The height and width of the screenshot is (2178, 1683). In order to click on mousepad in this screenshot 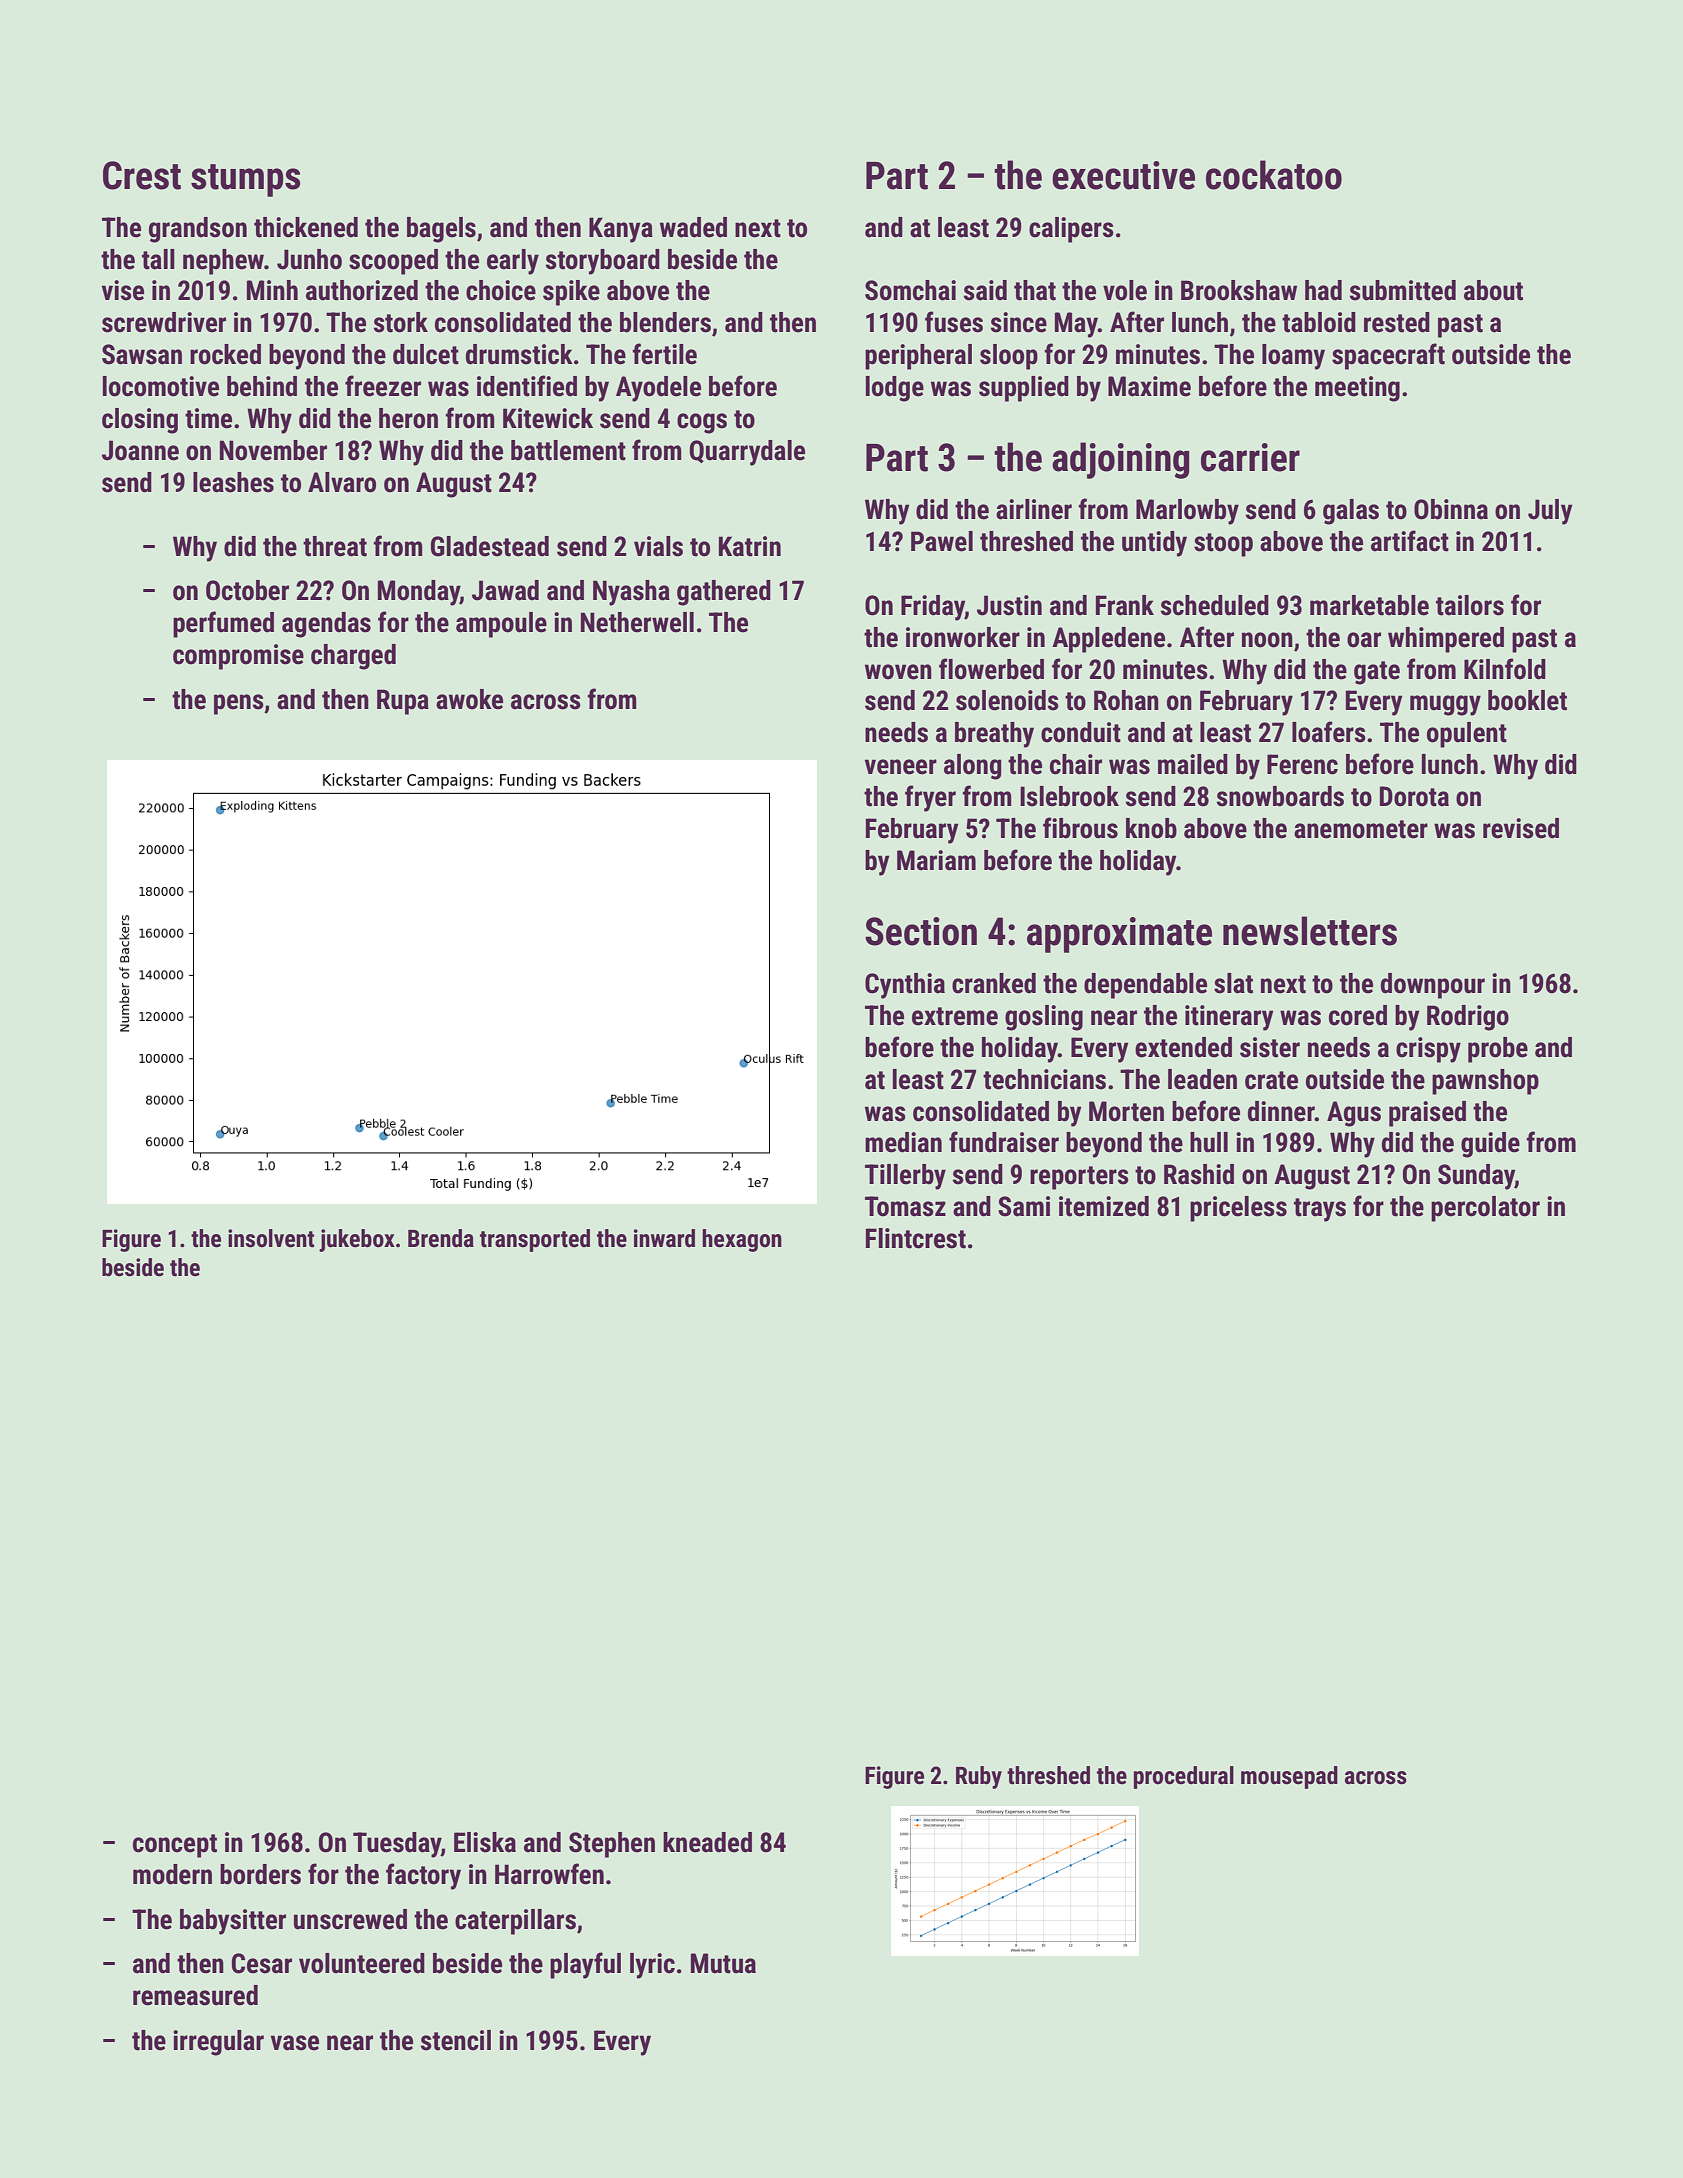, I will do `click(1289, 1777)`.
